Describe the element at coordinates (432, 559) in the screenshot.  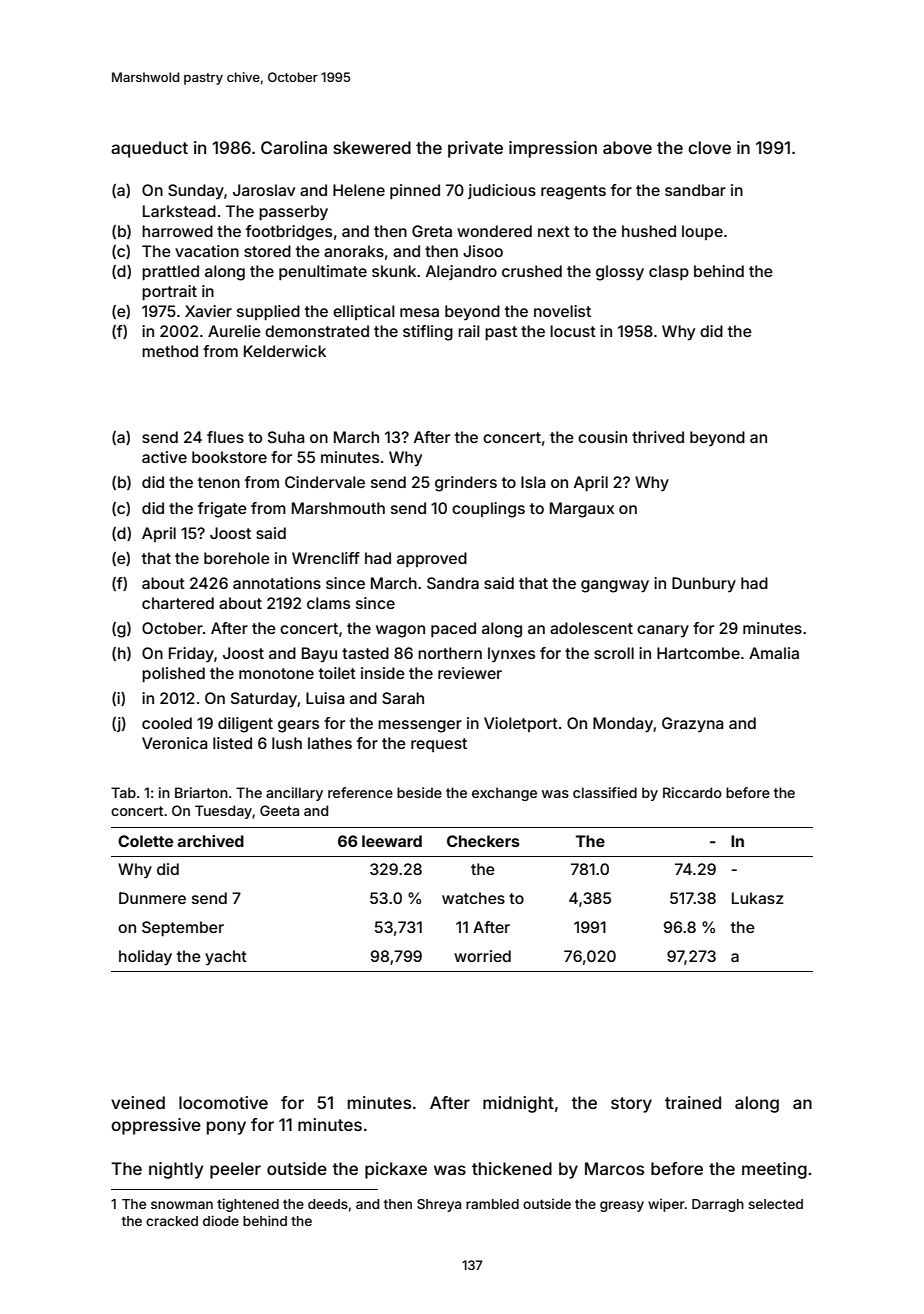
I see `approved` at that location.
